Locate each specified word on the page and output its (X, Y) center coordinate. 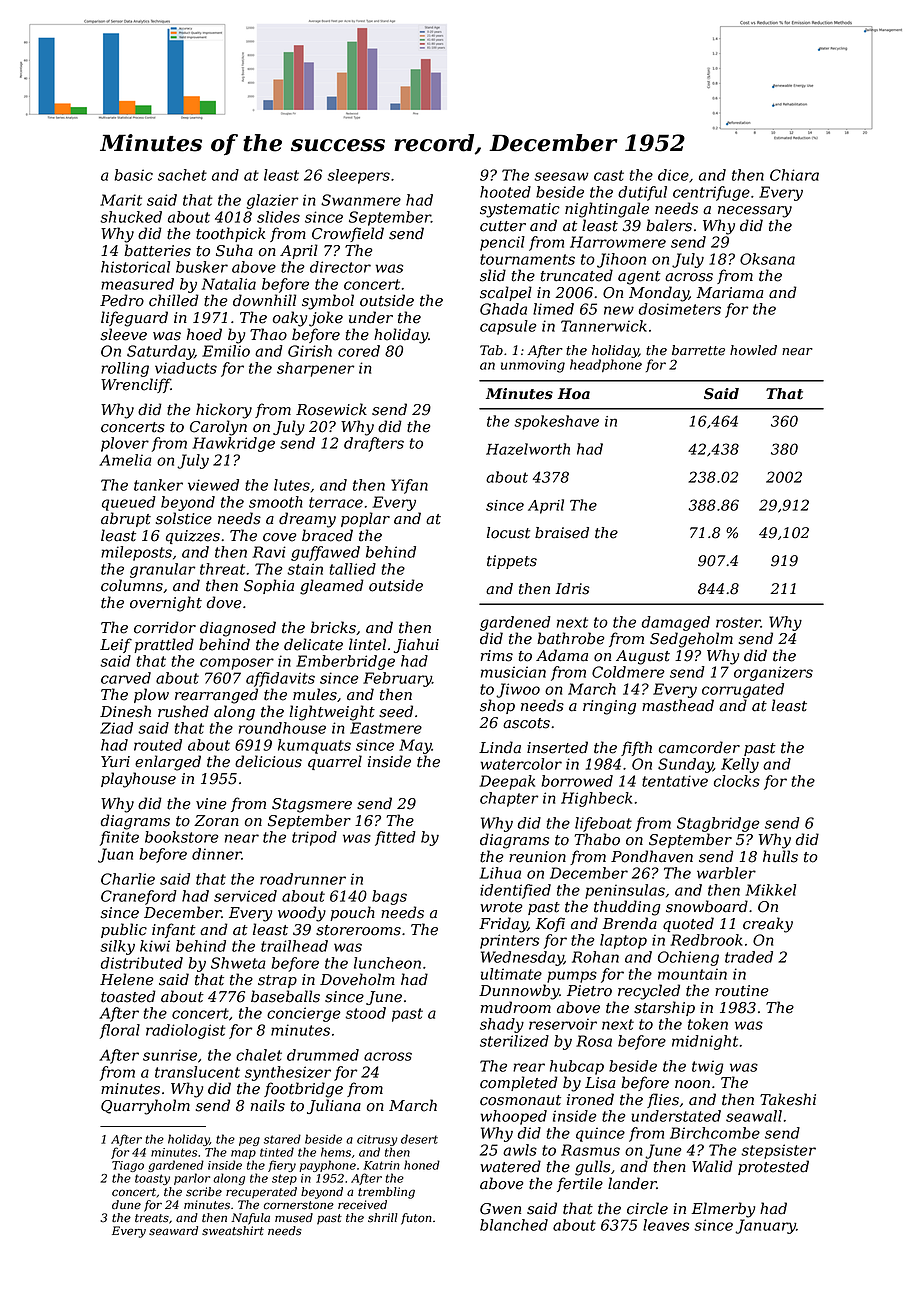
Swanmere (361, 200)
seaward (173, 1231)
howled (753, 350)
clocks (737, 781)
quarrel (335, 762)
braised (562, 533)
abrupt (126, 519)
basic (133, 175)
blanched (514, 1225)
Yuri (115, 762)
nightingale (607, 210)
